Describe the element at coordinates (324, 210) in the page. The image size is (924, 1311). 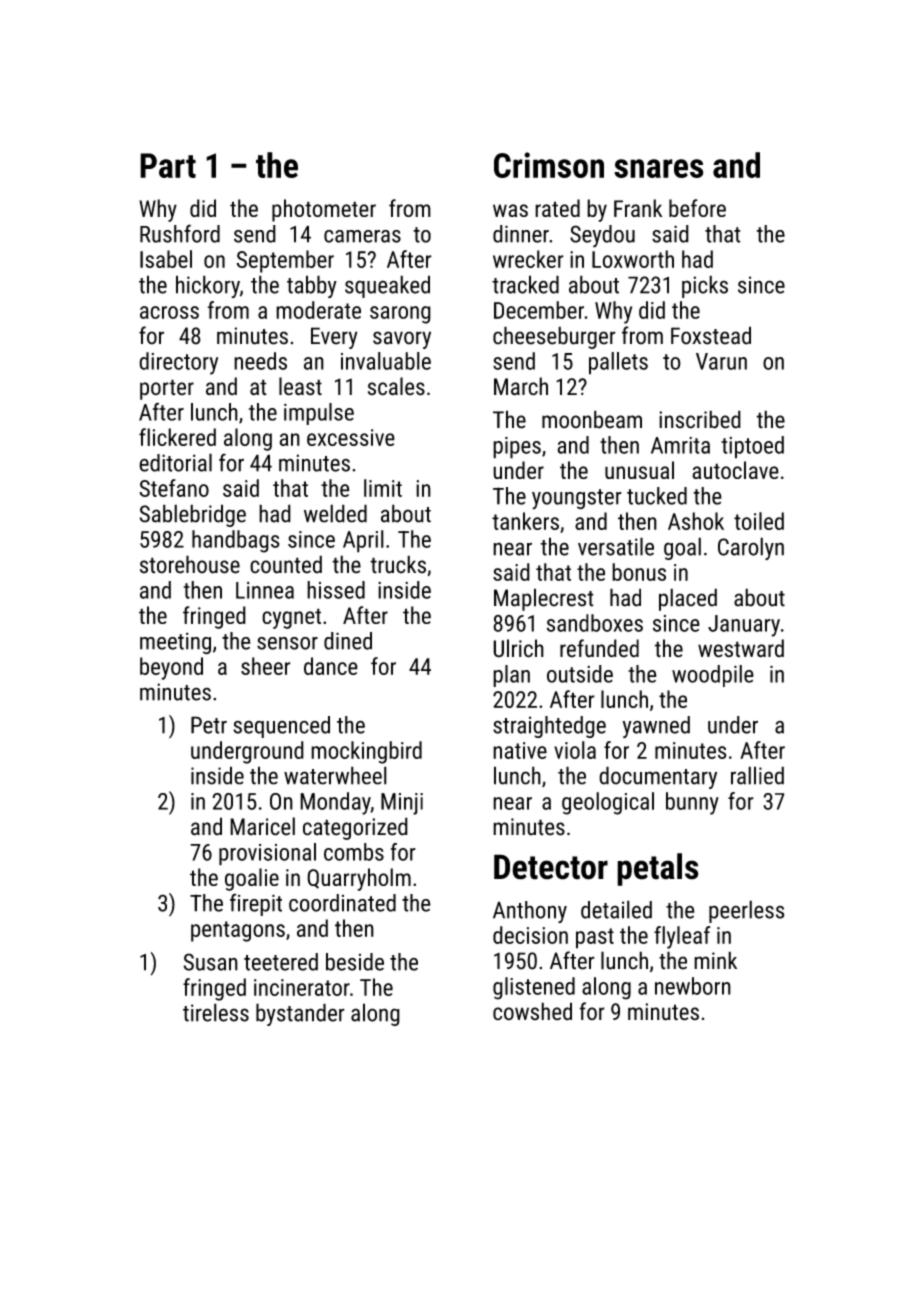
I see `photometer` at that location.
